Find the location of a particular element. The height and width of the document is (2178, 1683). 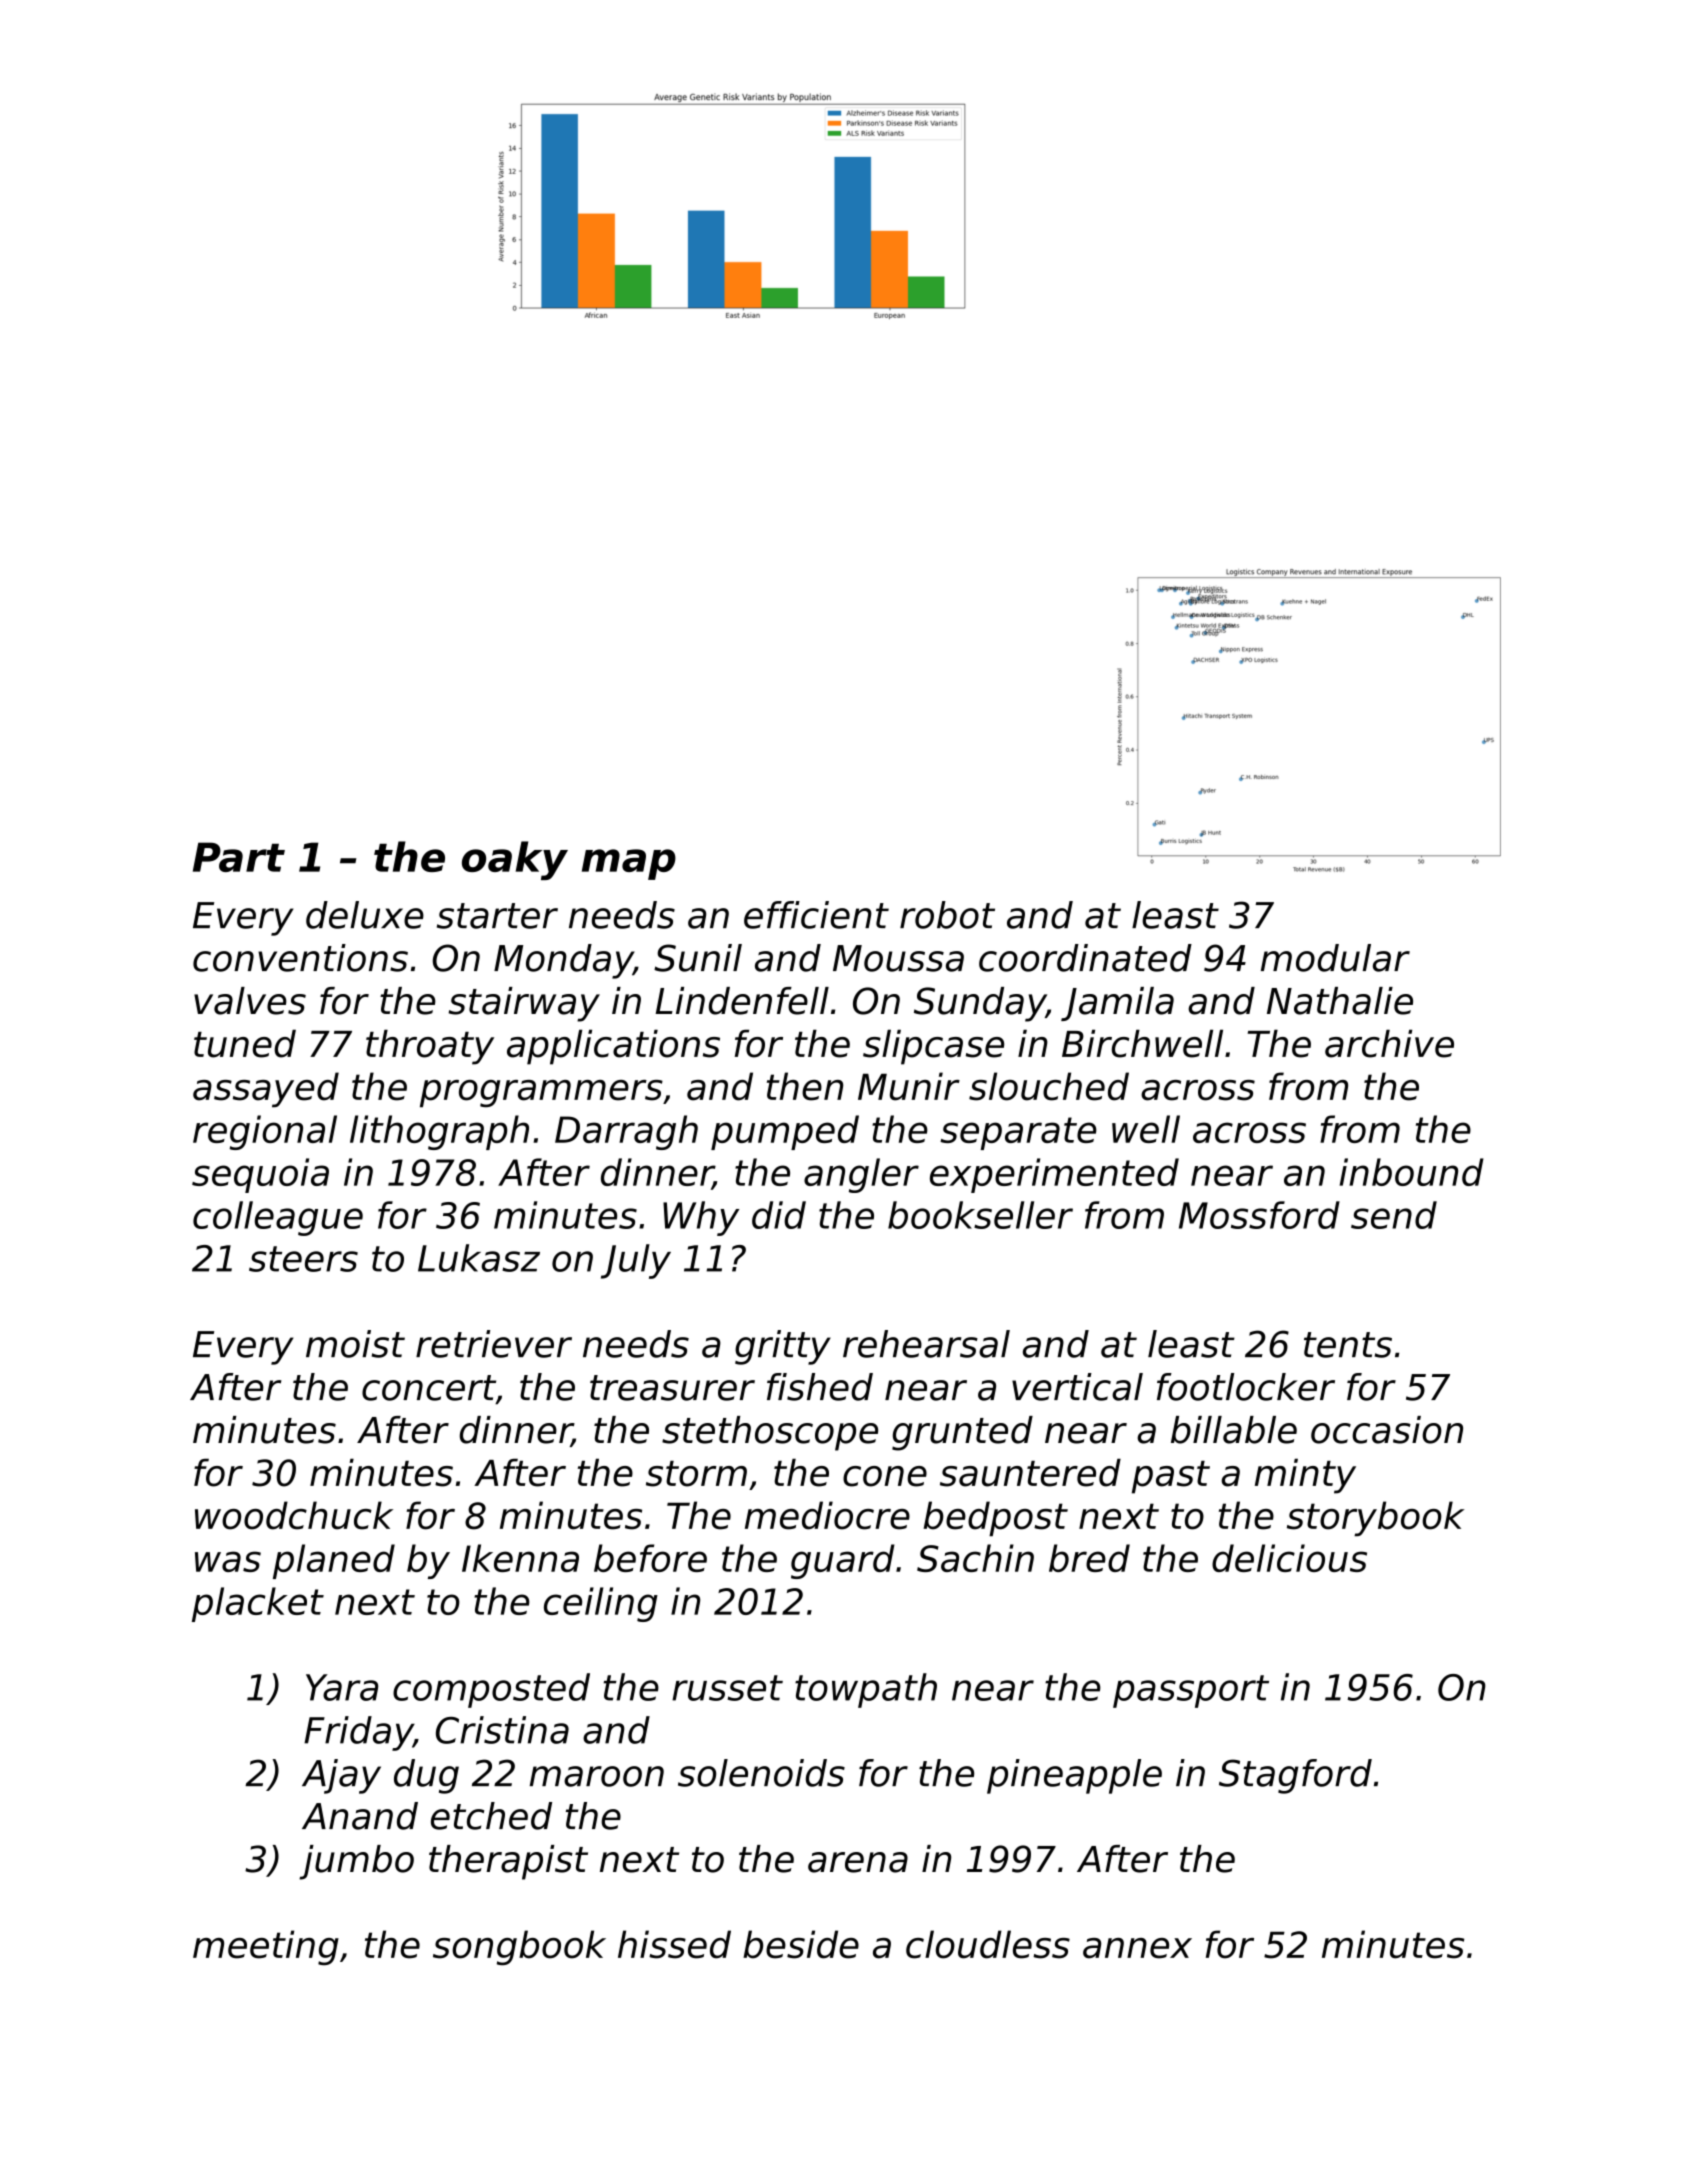

Part is located at coordinates (239, 857).
